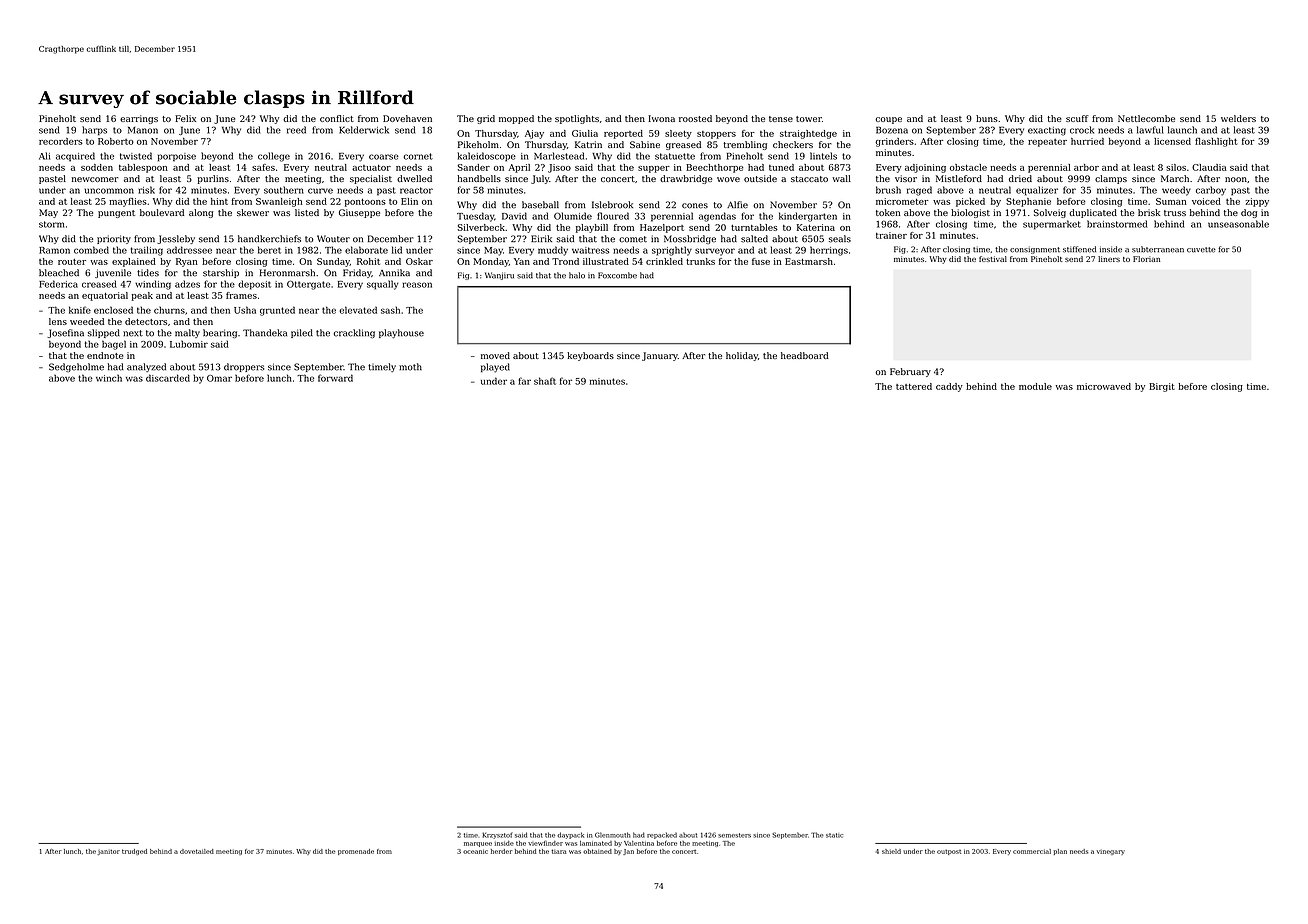 The image size is (1308, 924). Describe the element at coordinates (1111, 852) in the screenshot. I see `vinegary` at that location.
